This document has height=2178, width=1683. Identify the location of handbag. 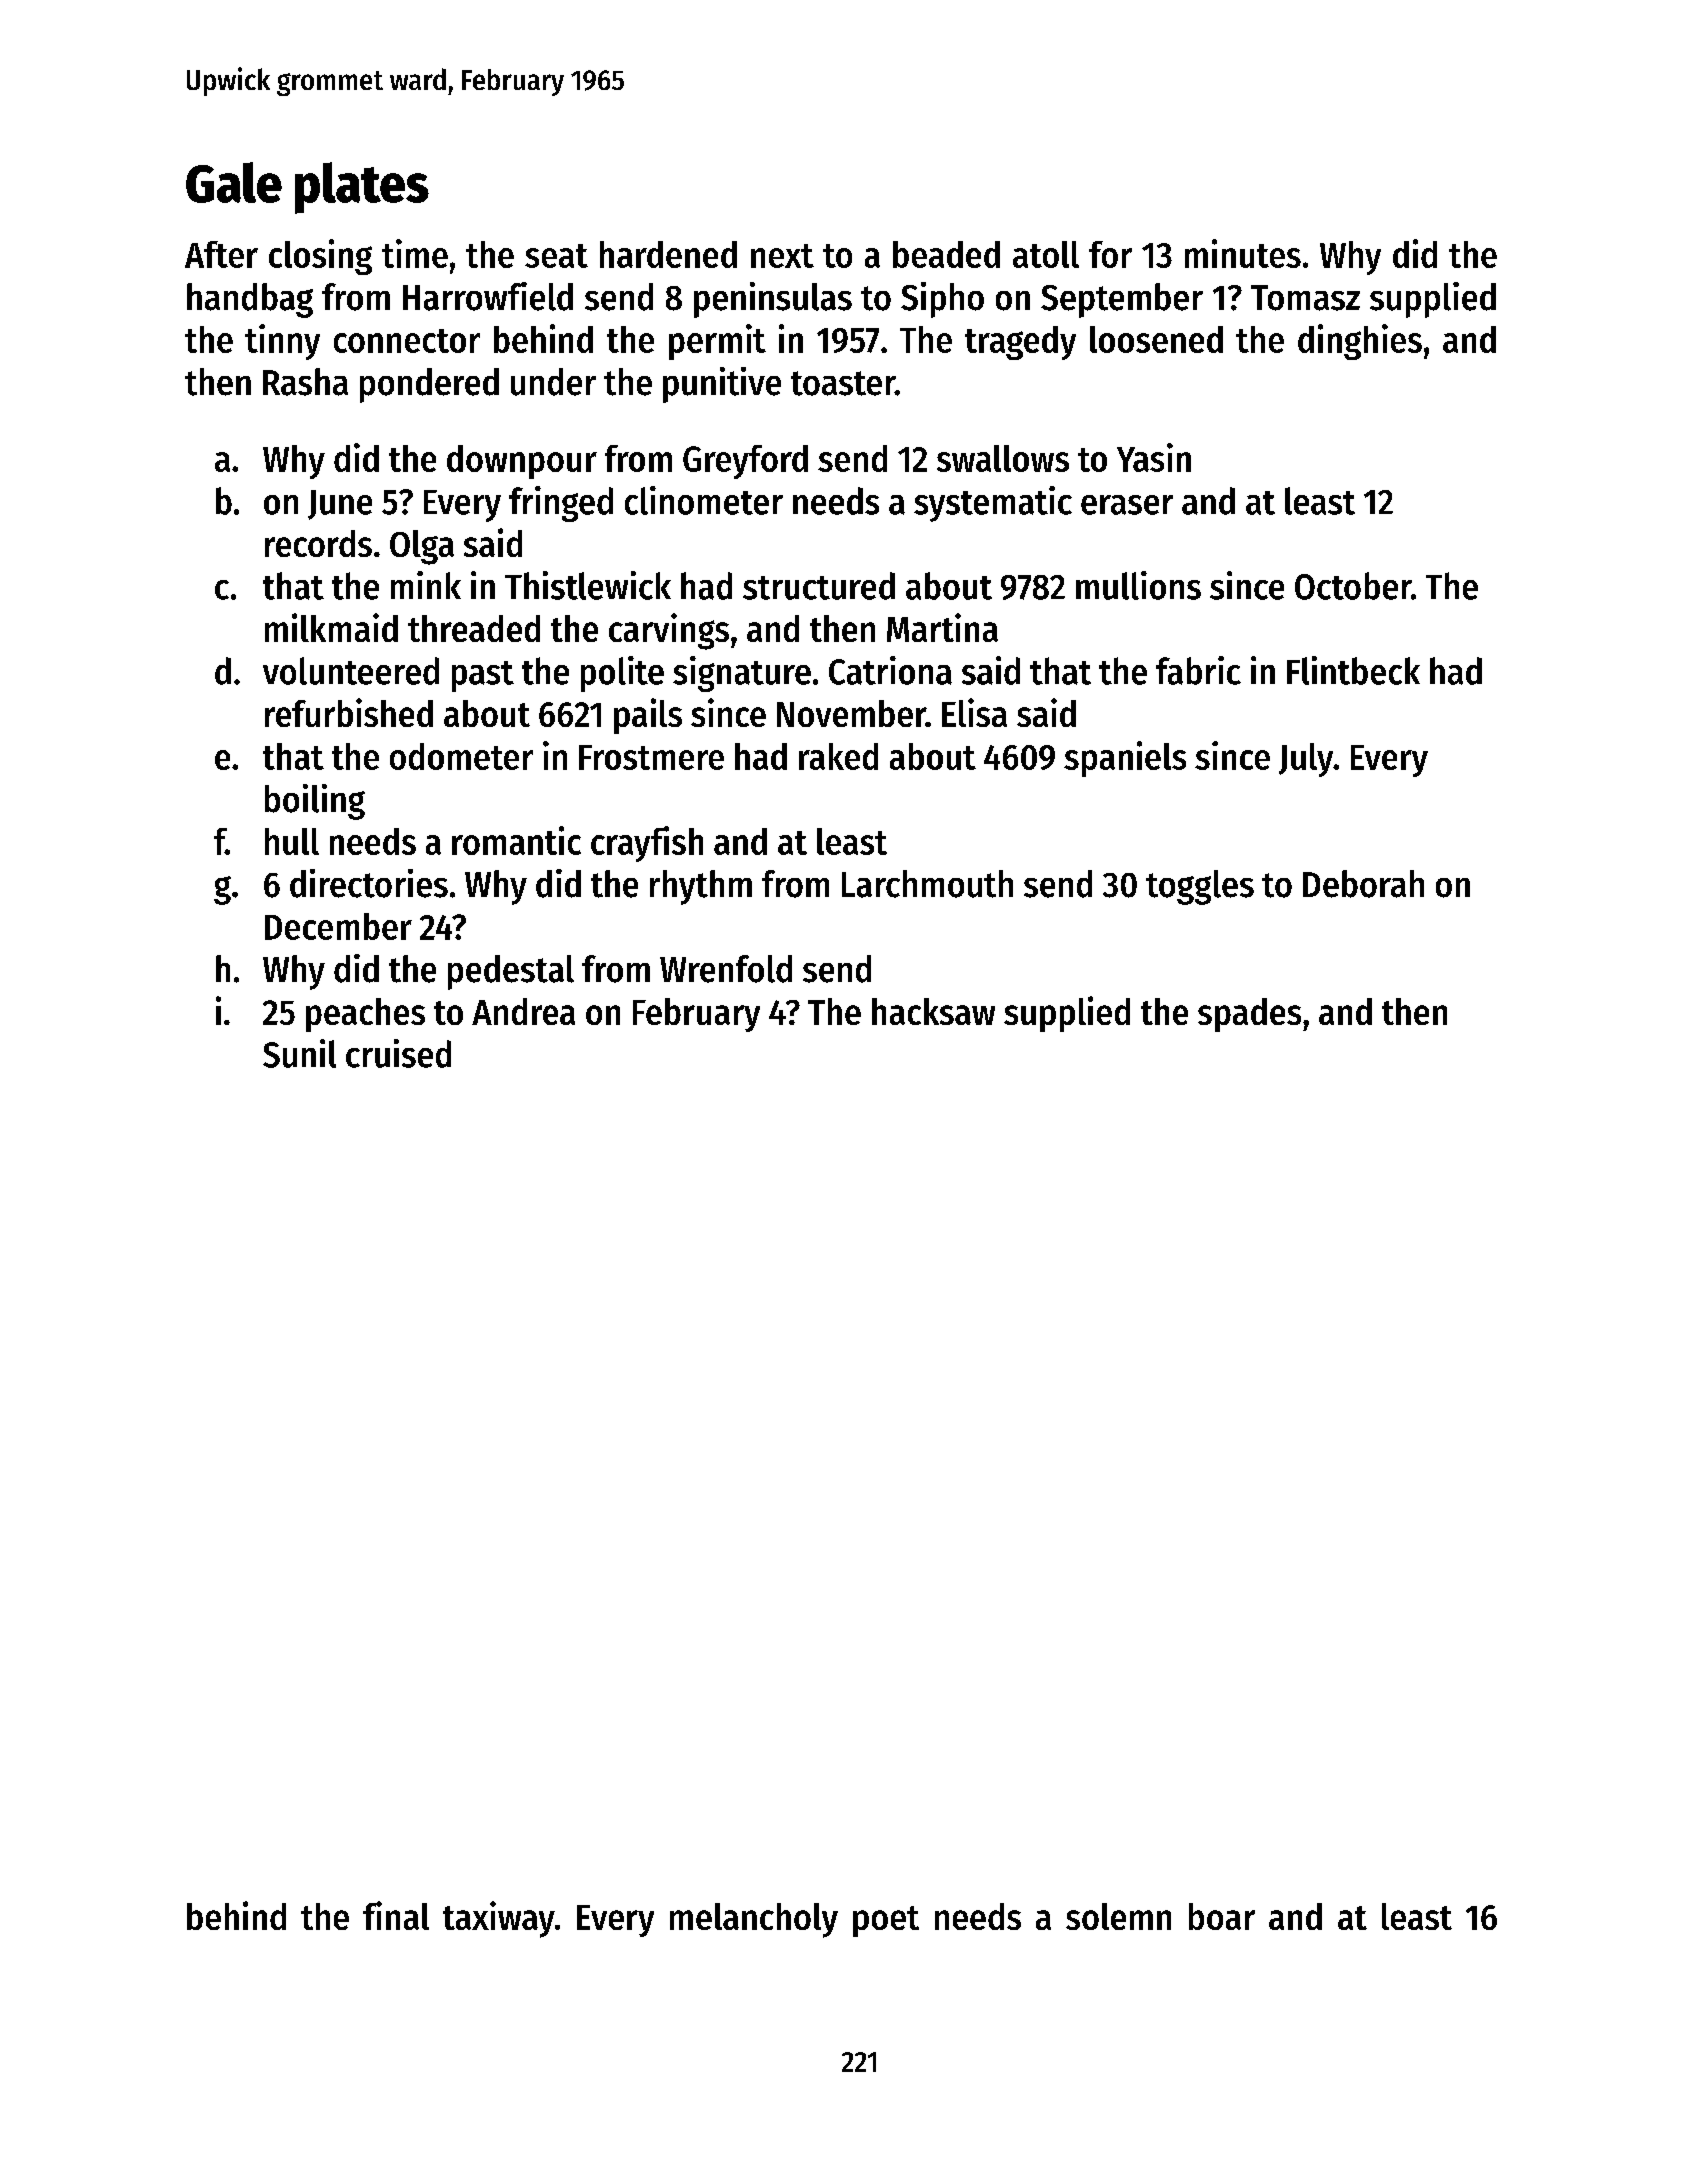
(250, 300).
